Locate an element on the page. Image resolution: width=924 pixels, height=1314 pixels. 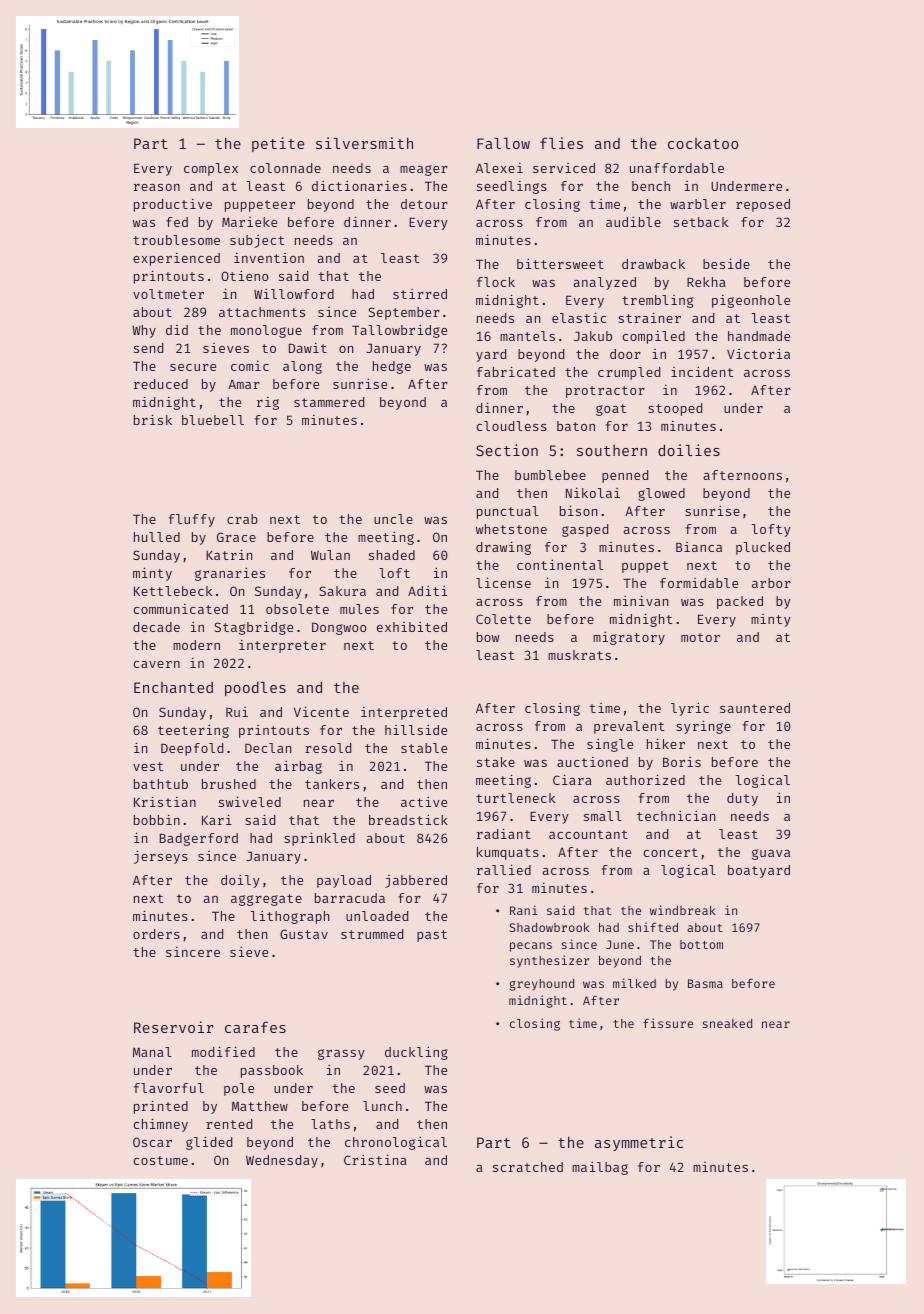
authorized is located at coordinates (645, 779).
